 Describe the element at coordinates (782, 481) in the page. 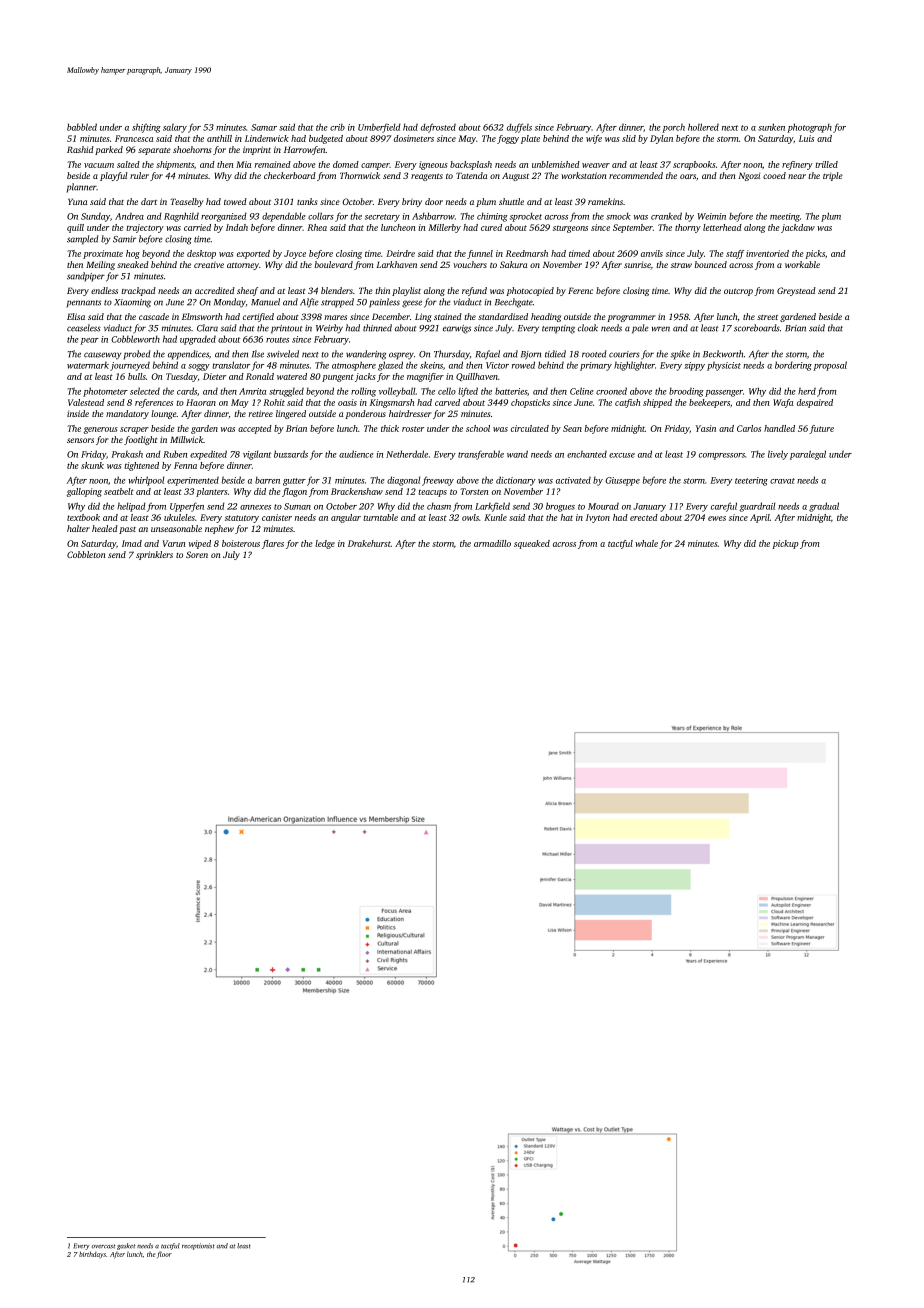

I see `cravat` at that location.
